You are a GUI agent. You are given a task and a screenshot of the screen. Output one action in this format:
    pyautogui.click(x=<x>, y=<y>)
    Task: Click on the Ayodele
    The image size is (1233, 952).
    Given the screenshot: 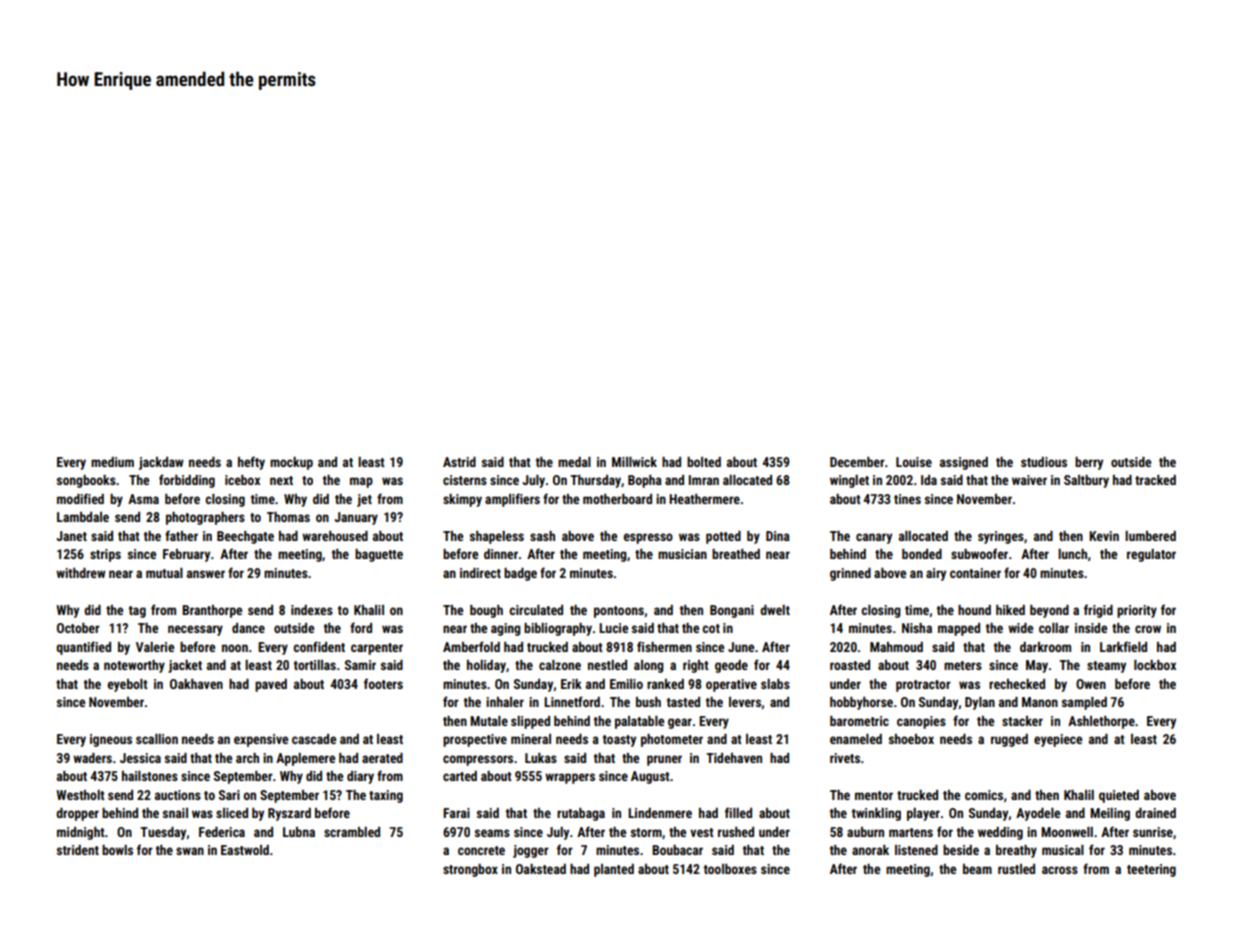 What is the action you would take?
    pyautogui.click(x=1038, y=814)
